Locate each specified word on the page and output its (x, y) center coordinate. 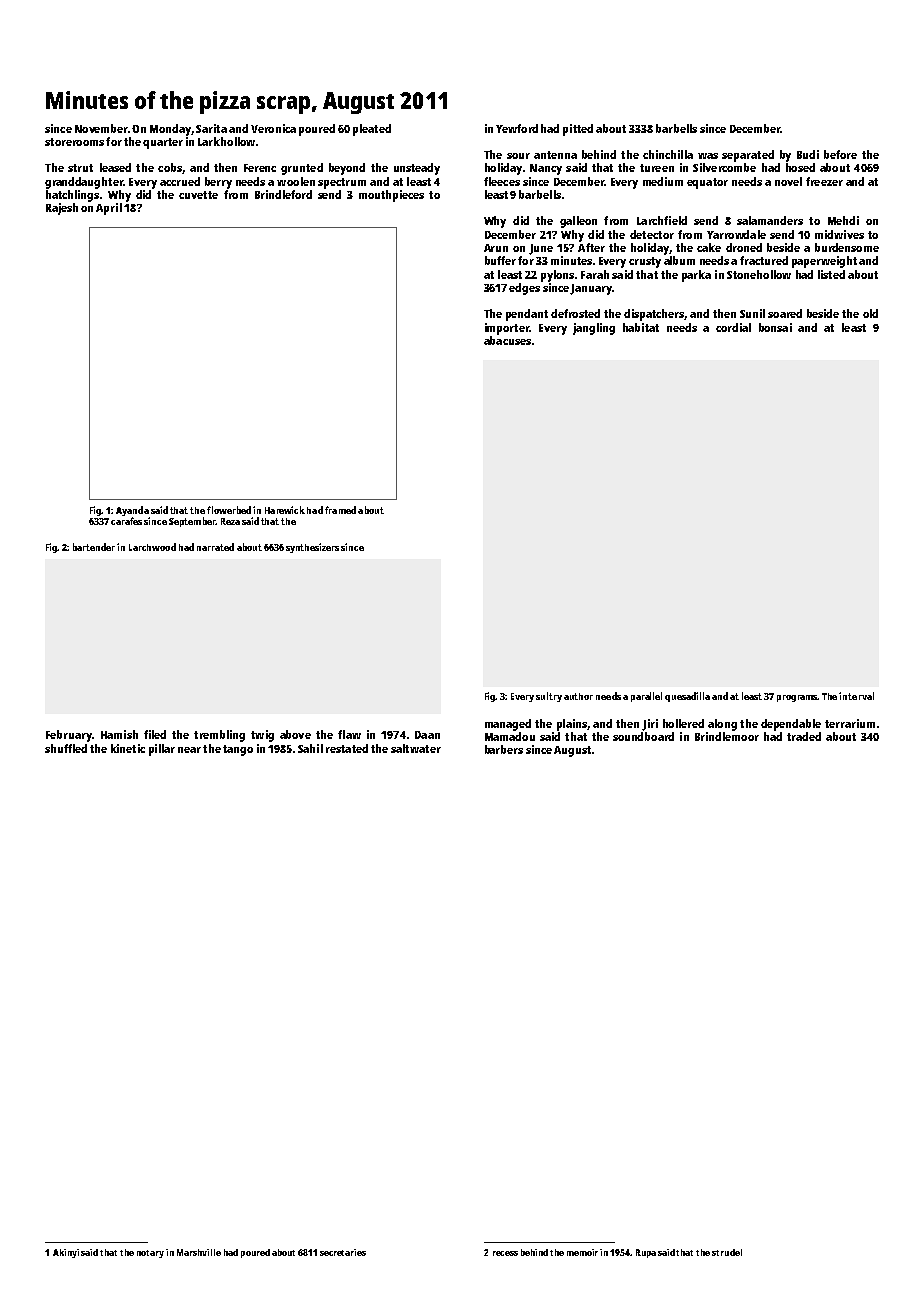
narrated (215, 547)
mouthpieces (391, 196)
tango (238, 750)
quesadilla (687, 697)
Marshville (199, 1252)
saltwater (416, 748)
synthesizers (312, 548)
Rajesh (62, 209)
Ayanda (132, 511)
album (679, 260)
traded (804, 736)
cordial (733, 327)
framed (340, 510)
